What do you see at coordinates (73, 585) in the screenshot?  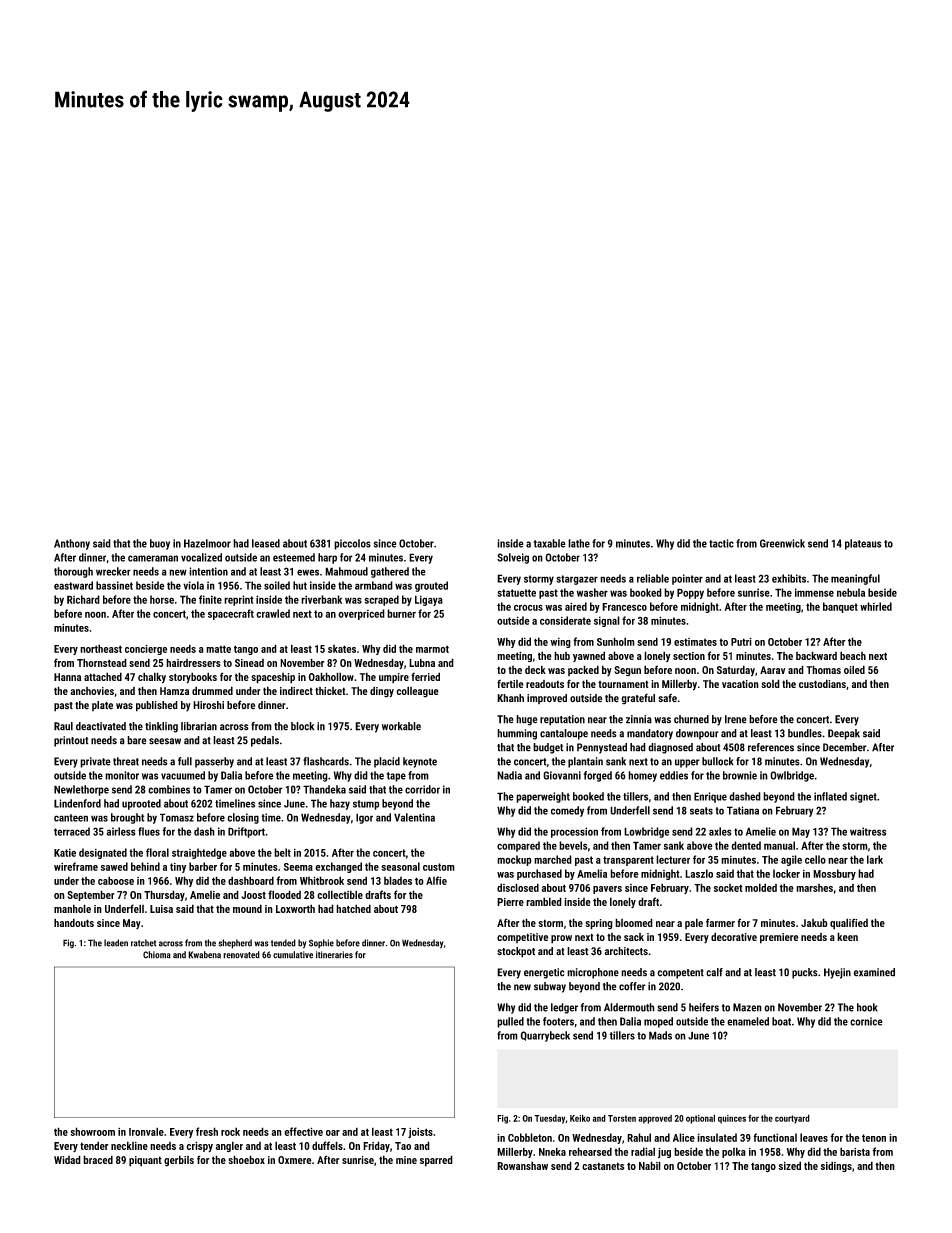 I see `eastward` at bounding box center [73, 585].
